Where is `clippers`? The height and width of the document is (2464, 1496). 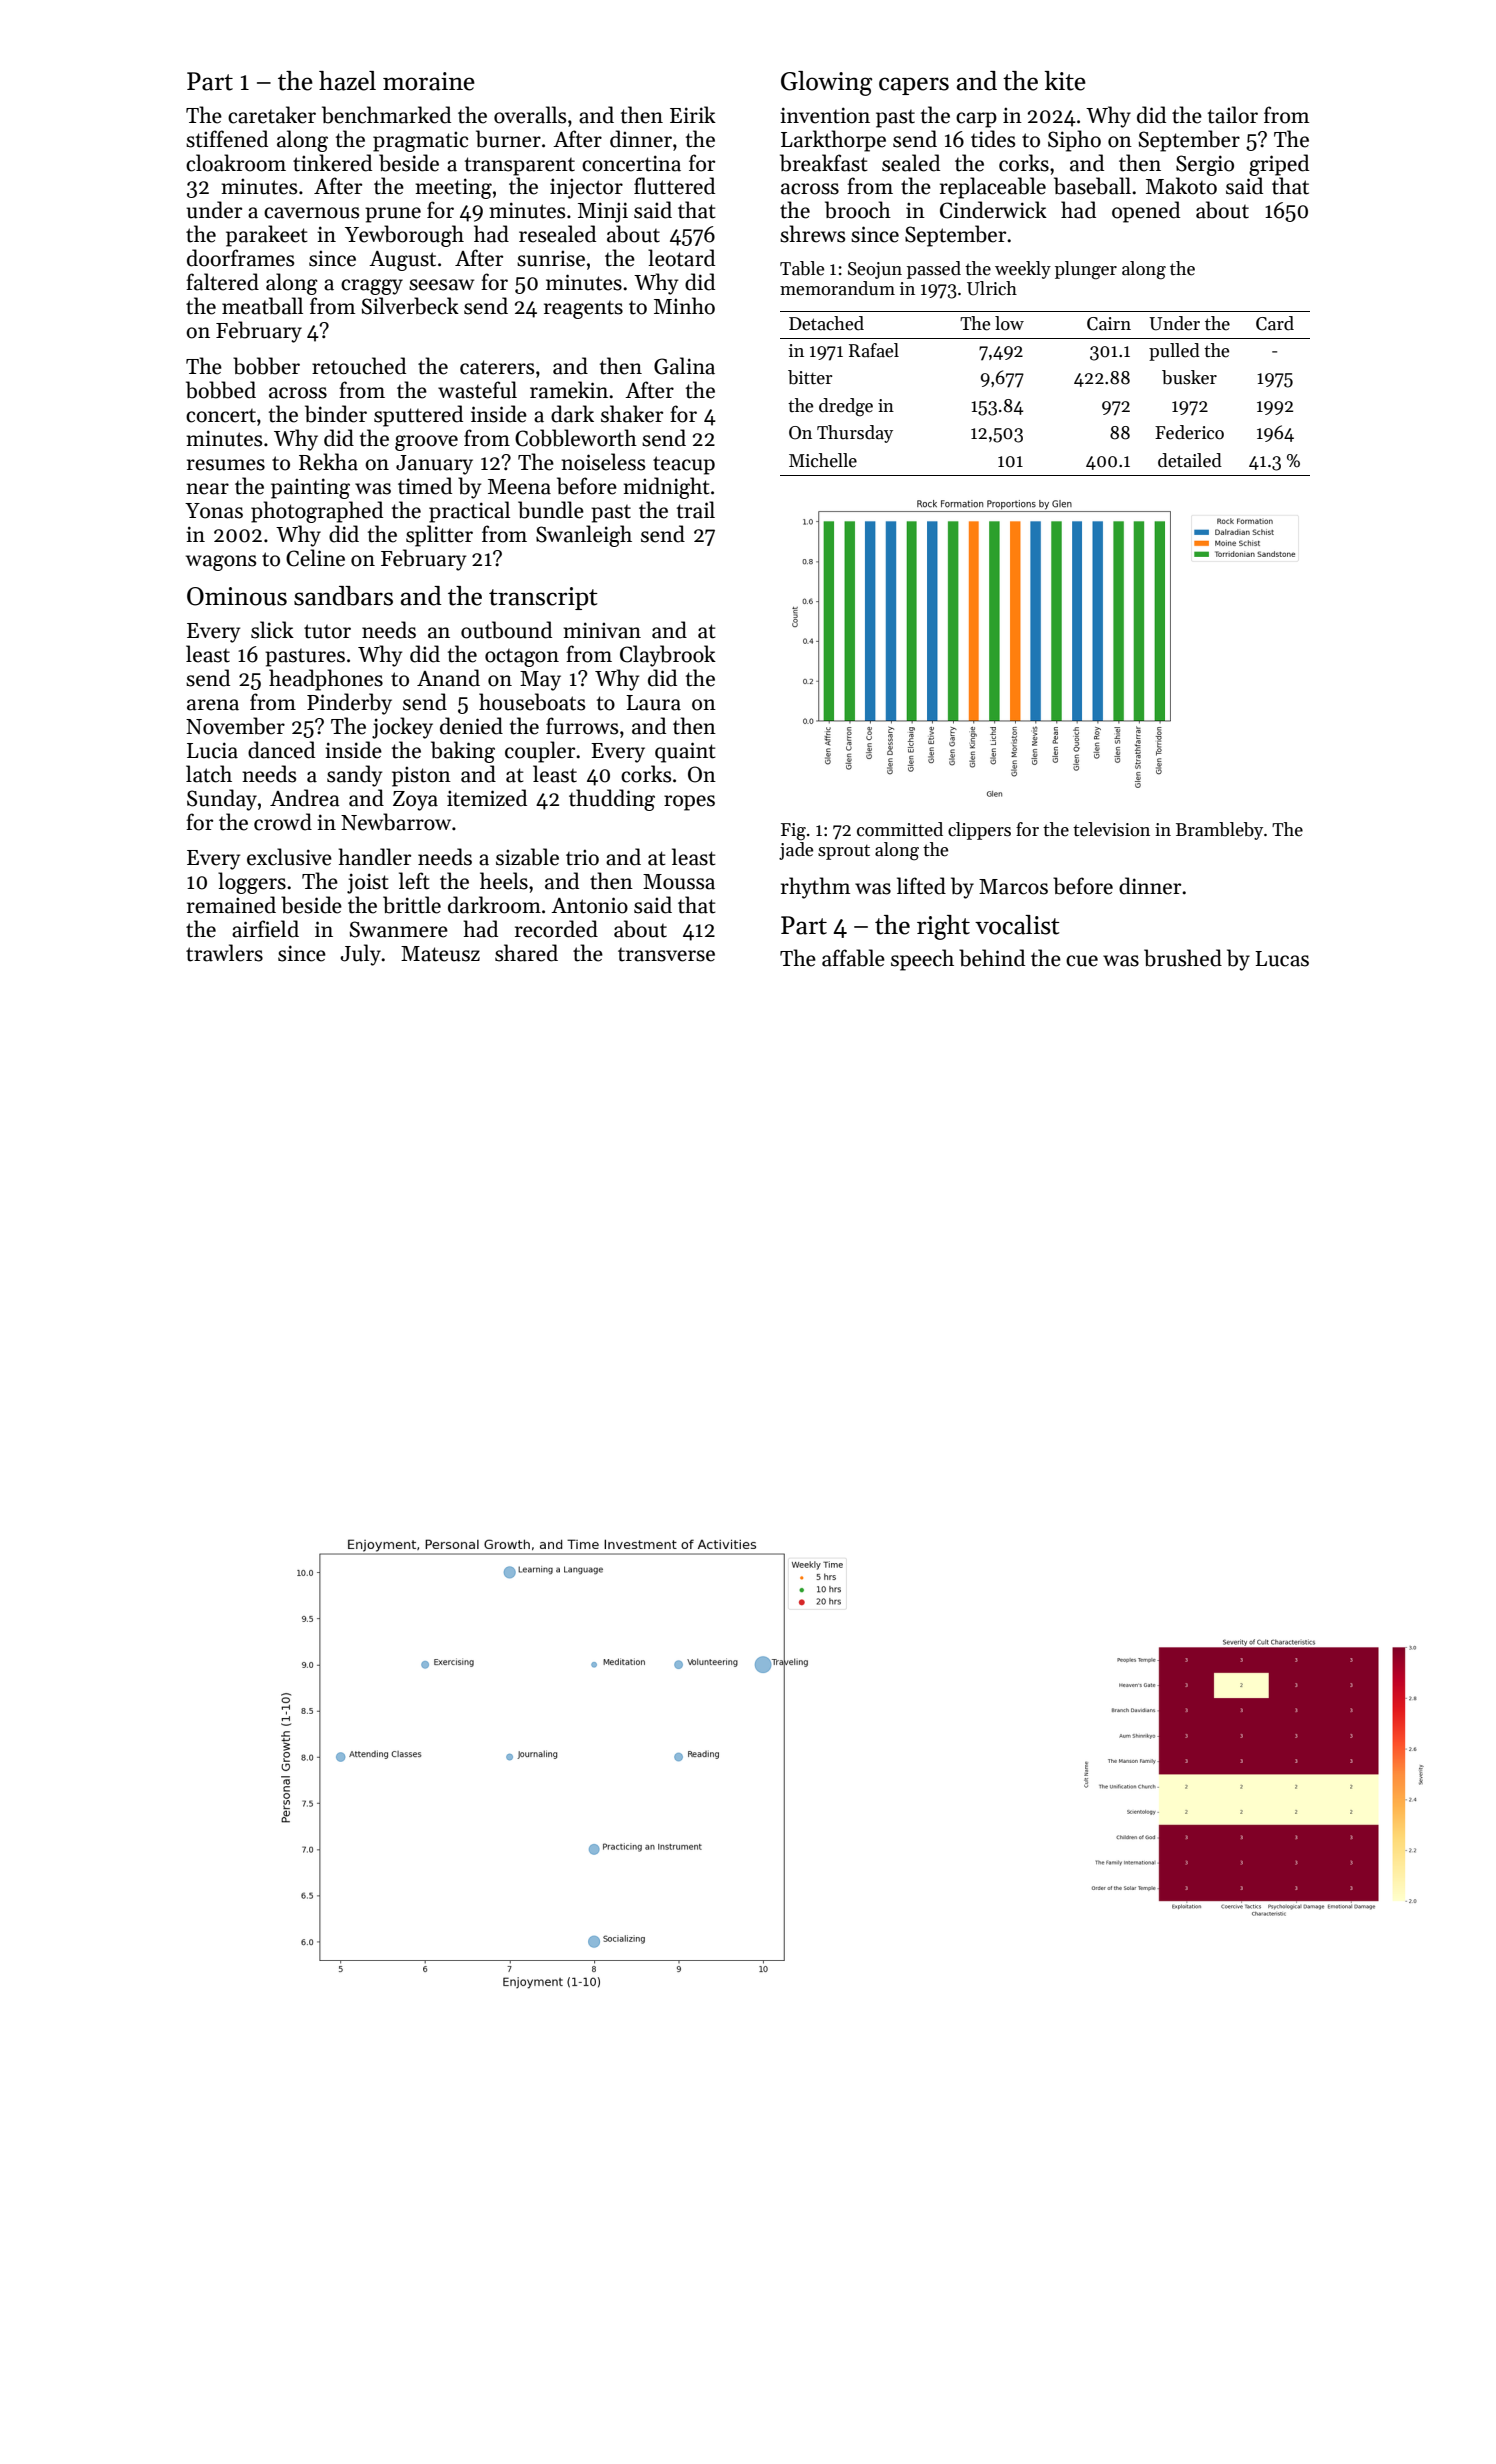
clippers is located at coordinates (979, 831).
